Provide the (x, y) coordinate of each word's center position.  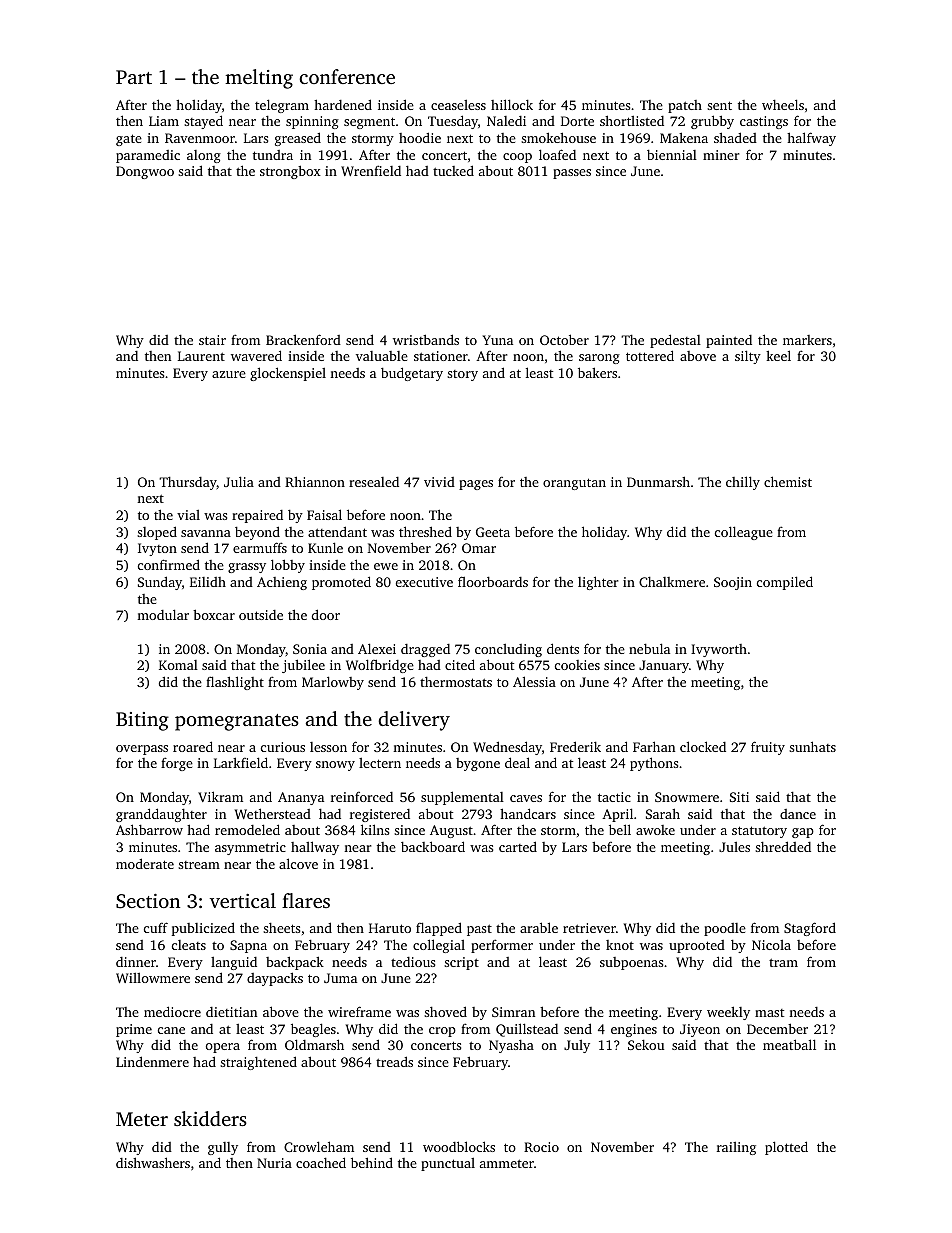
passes (572, 174)
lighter (598, 583)
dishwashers (153, 1162)
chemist (788, 481)
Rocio (541, 1147)
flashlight (235, 683)
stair (212, 340)
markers (807, 340)
